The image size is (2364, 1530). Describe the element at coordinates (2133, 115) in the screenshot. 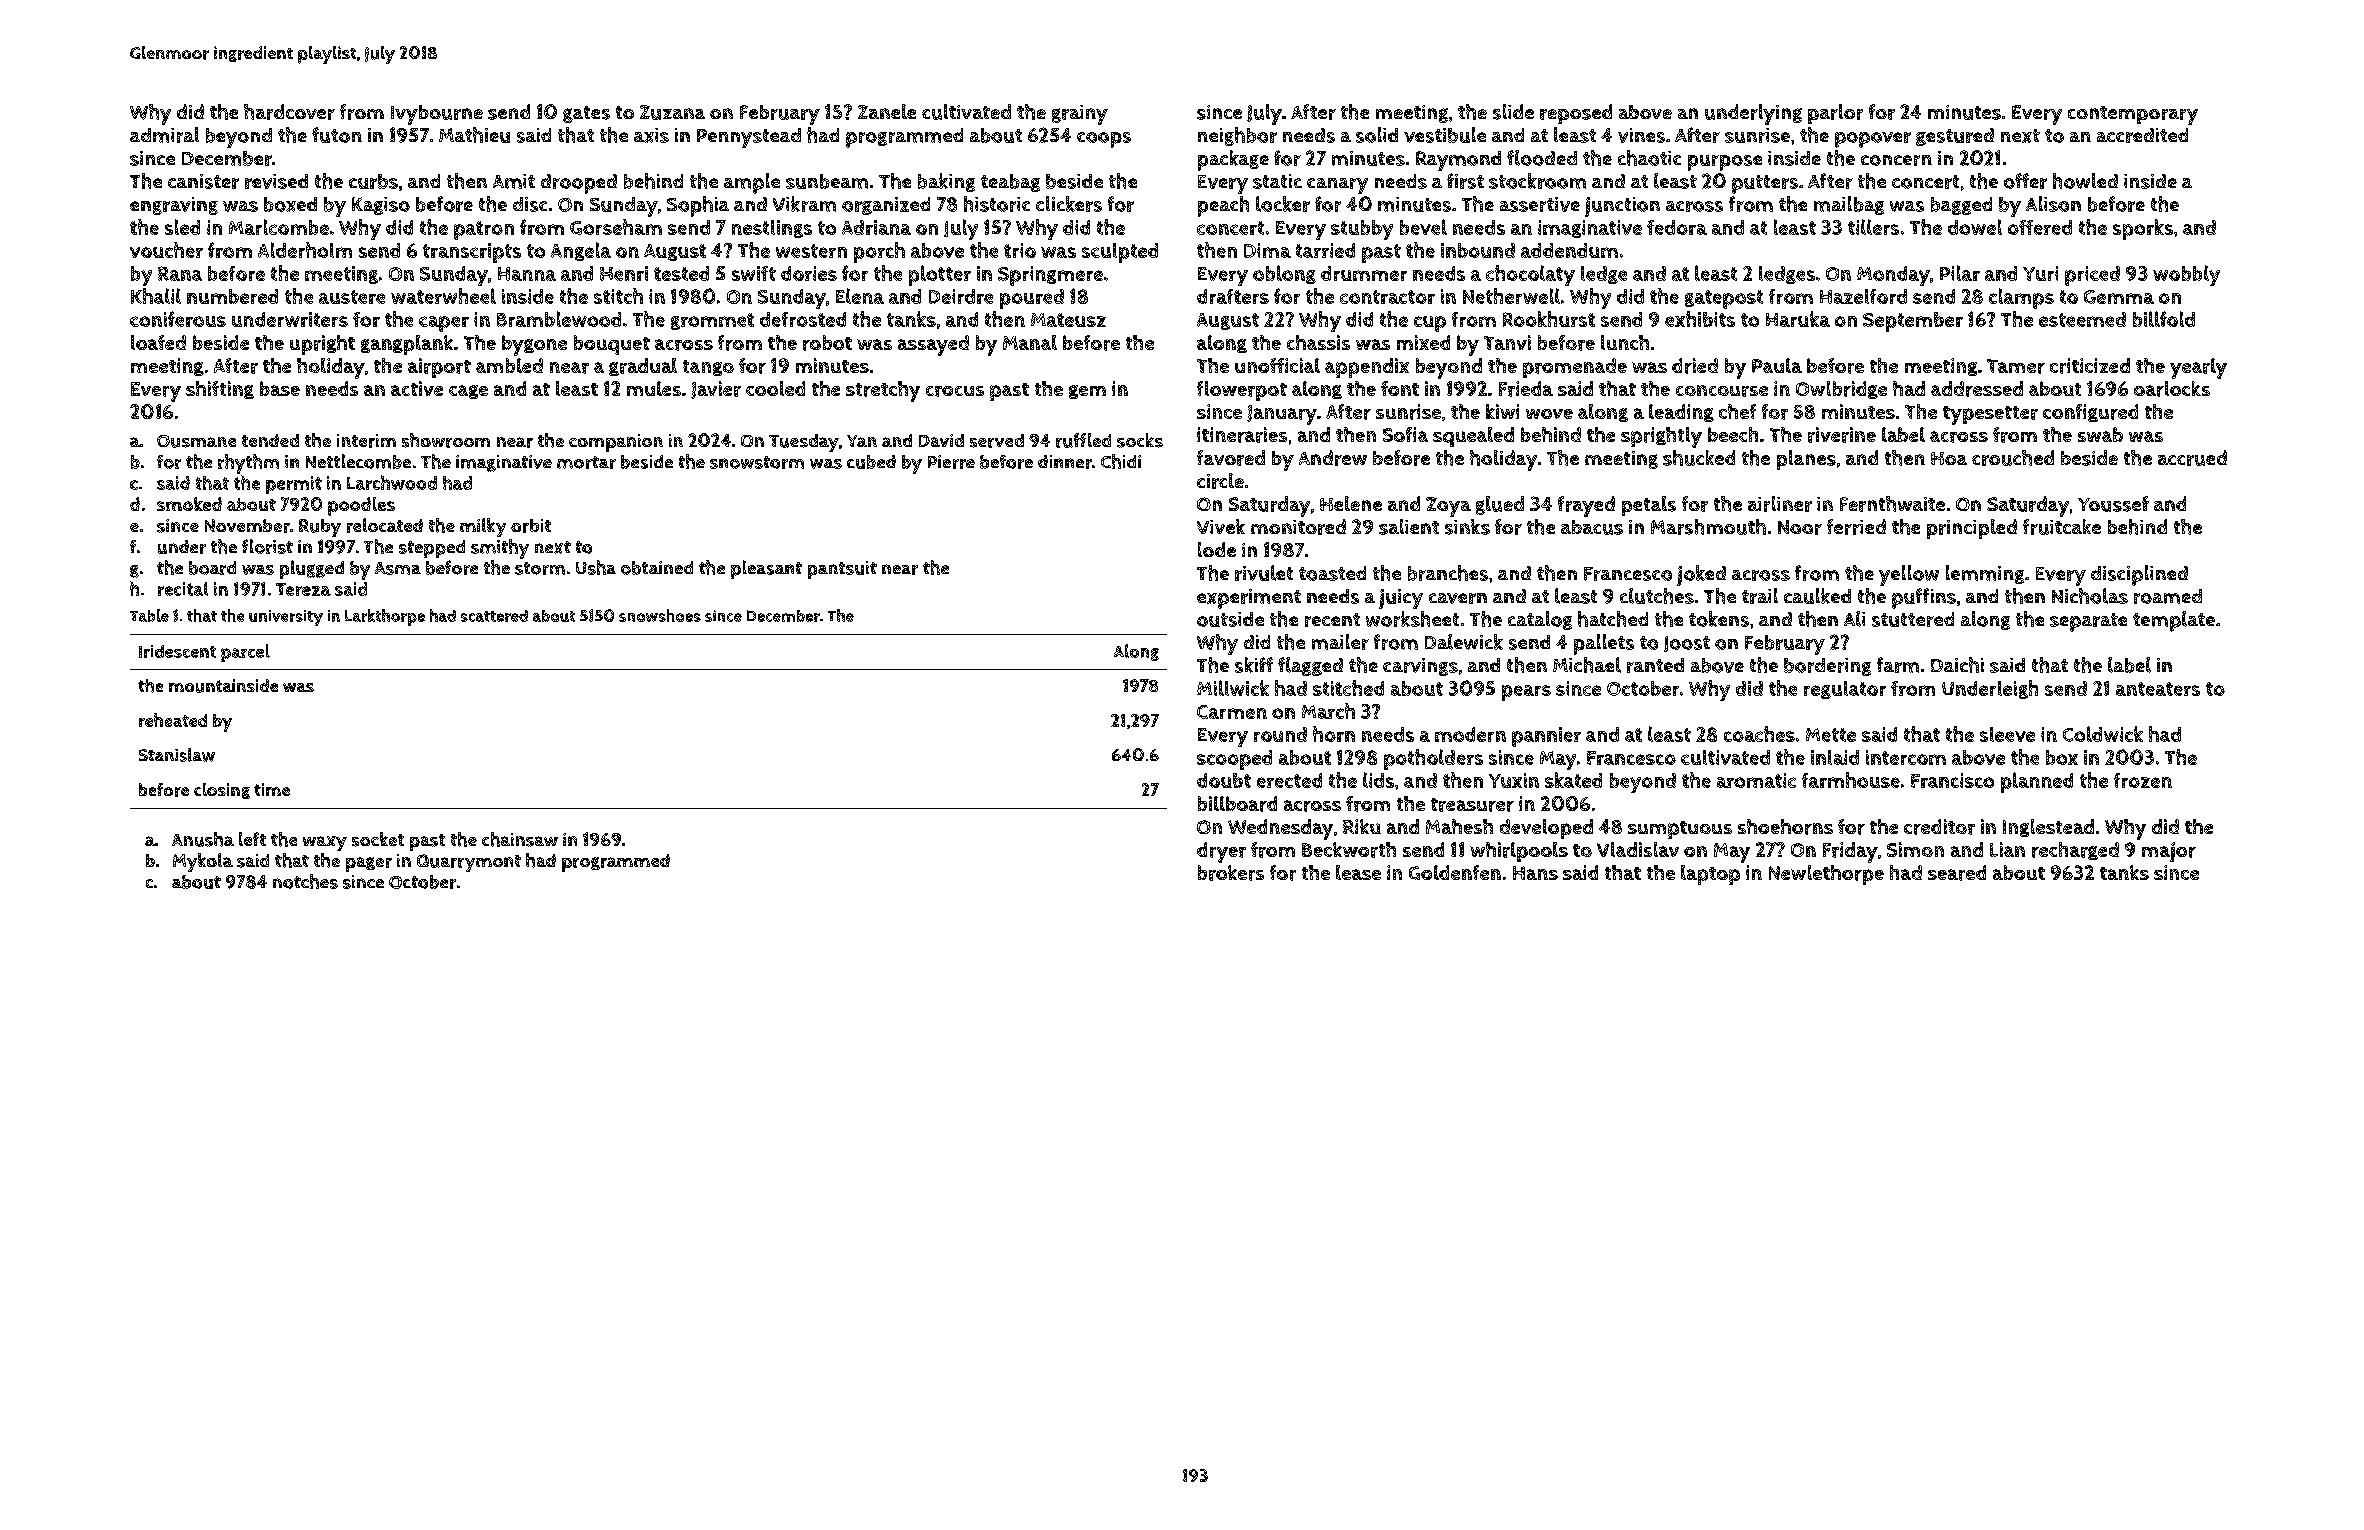

I see `contemporary` at that location.
